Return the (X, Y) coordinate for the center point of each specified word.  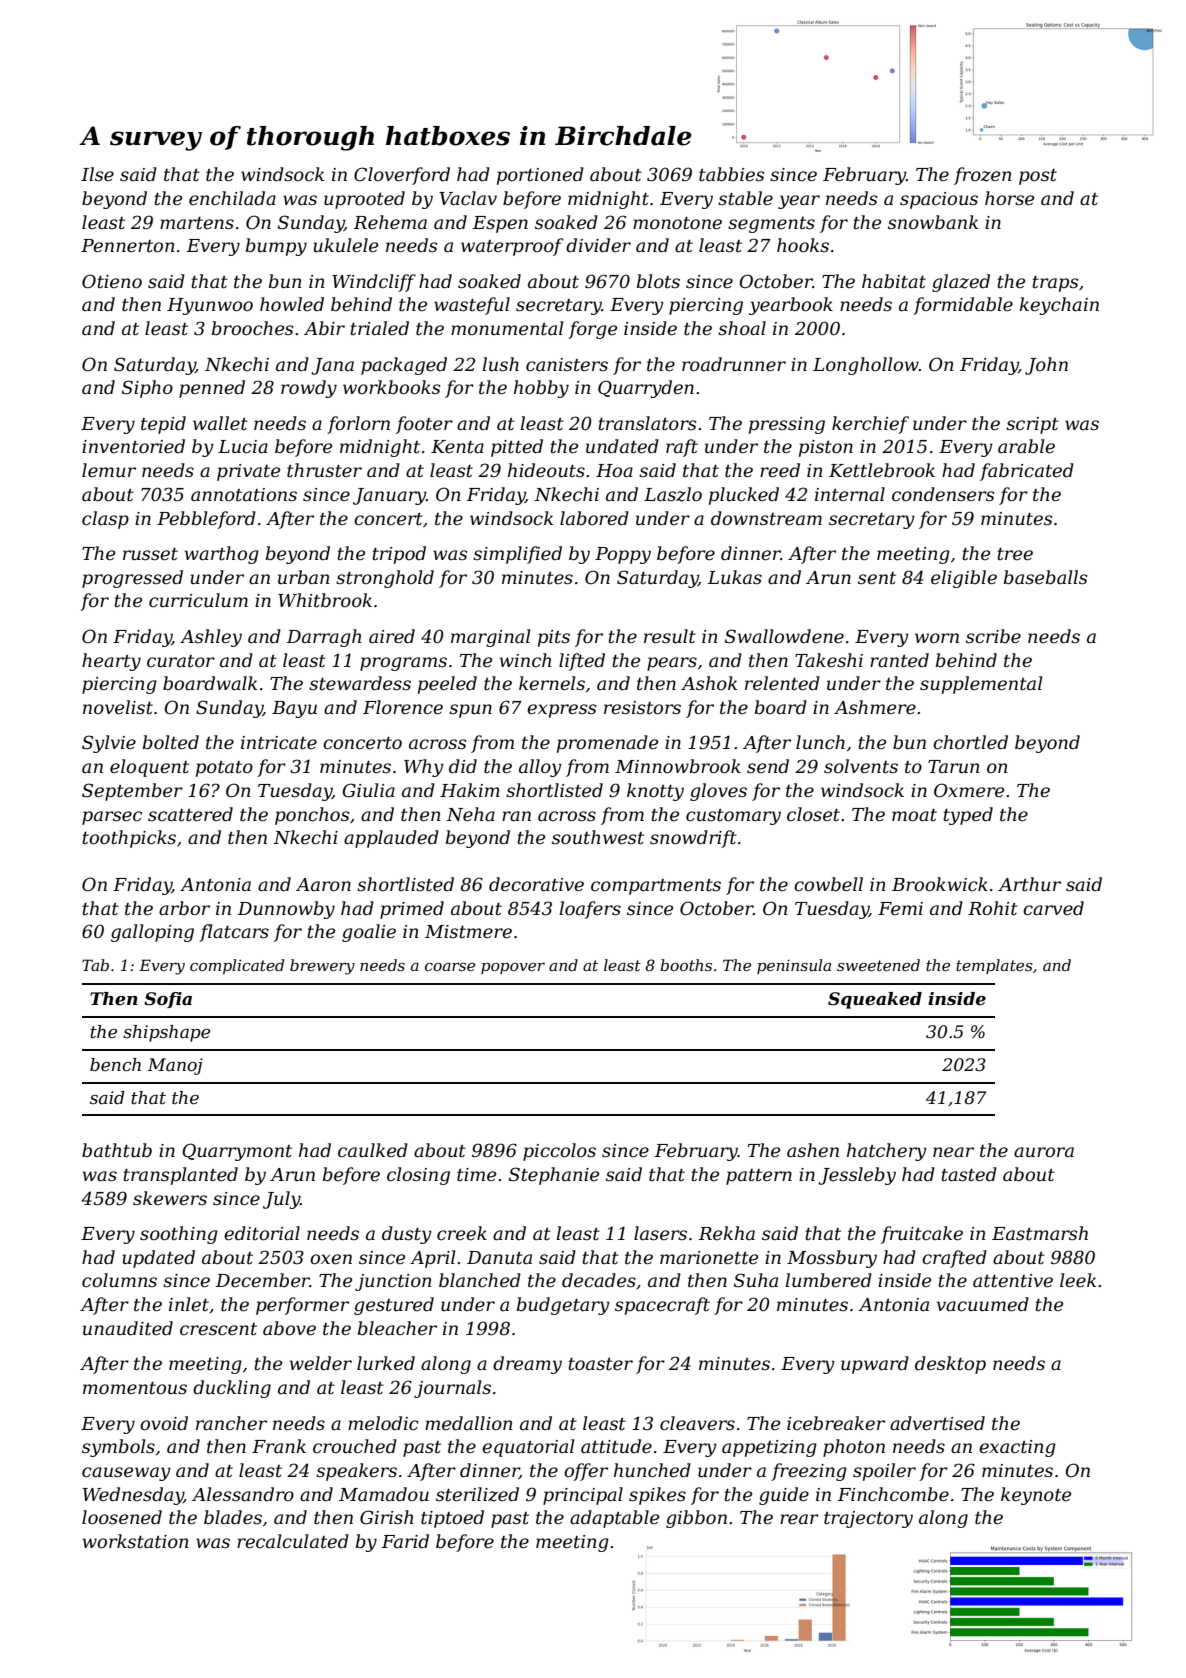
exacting (1017, 1448)
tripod (399, 555)
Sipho (147, 389)
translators (647, 423)
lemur (109, 470)
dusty (407, 1235)
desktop (950, 1365)
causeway (126, 1474)
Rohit (993, 908)
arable (1026, 446)
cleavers (697, 1423)
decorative (536, 884)
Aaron (323, 884)
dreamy (527, 1365)
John (1046, 366)
